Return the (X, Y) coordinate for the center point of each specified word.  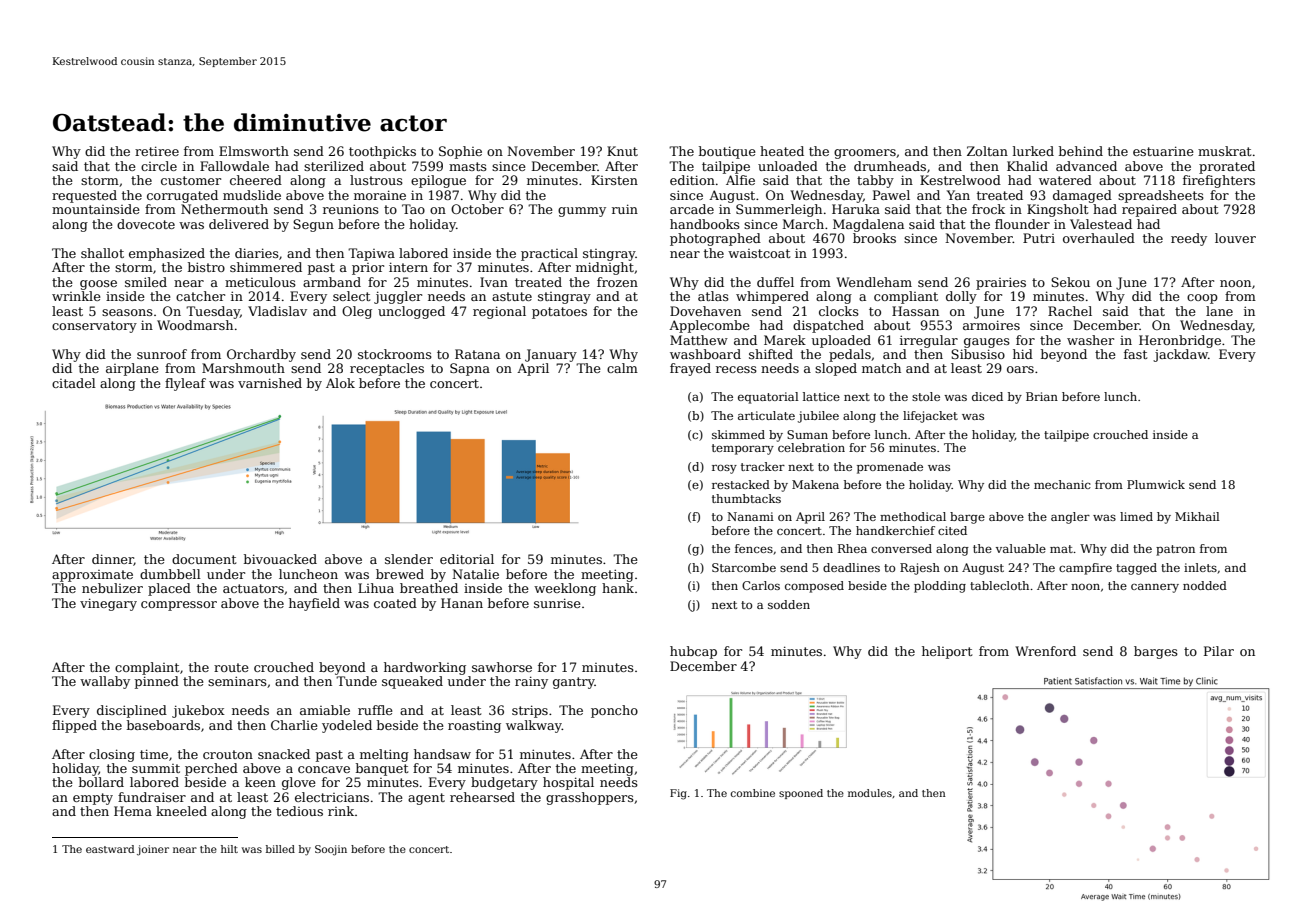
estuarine (1163, 151)
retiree (157, 151)
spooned (801, 794)
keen (260, 782)
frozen (617, 282)
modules (870, 793)
